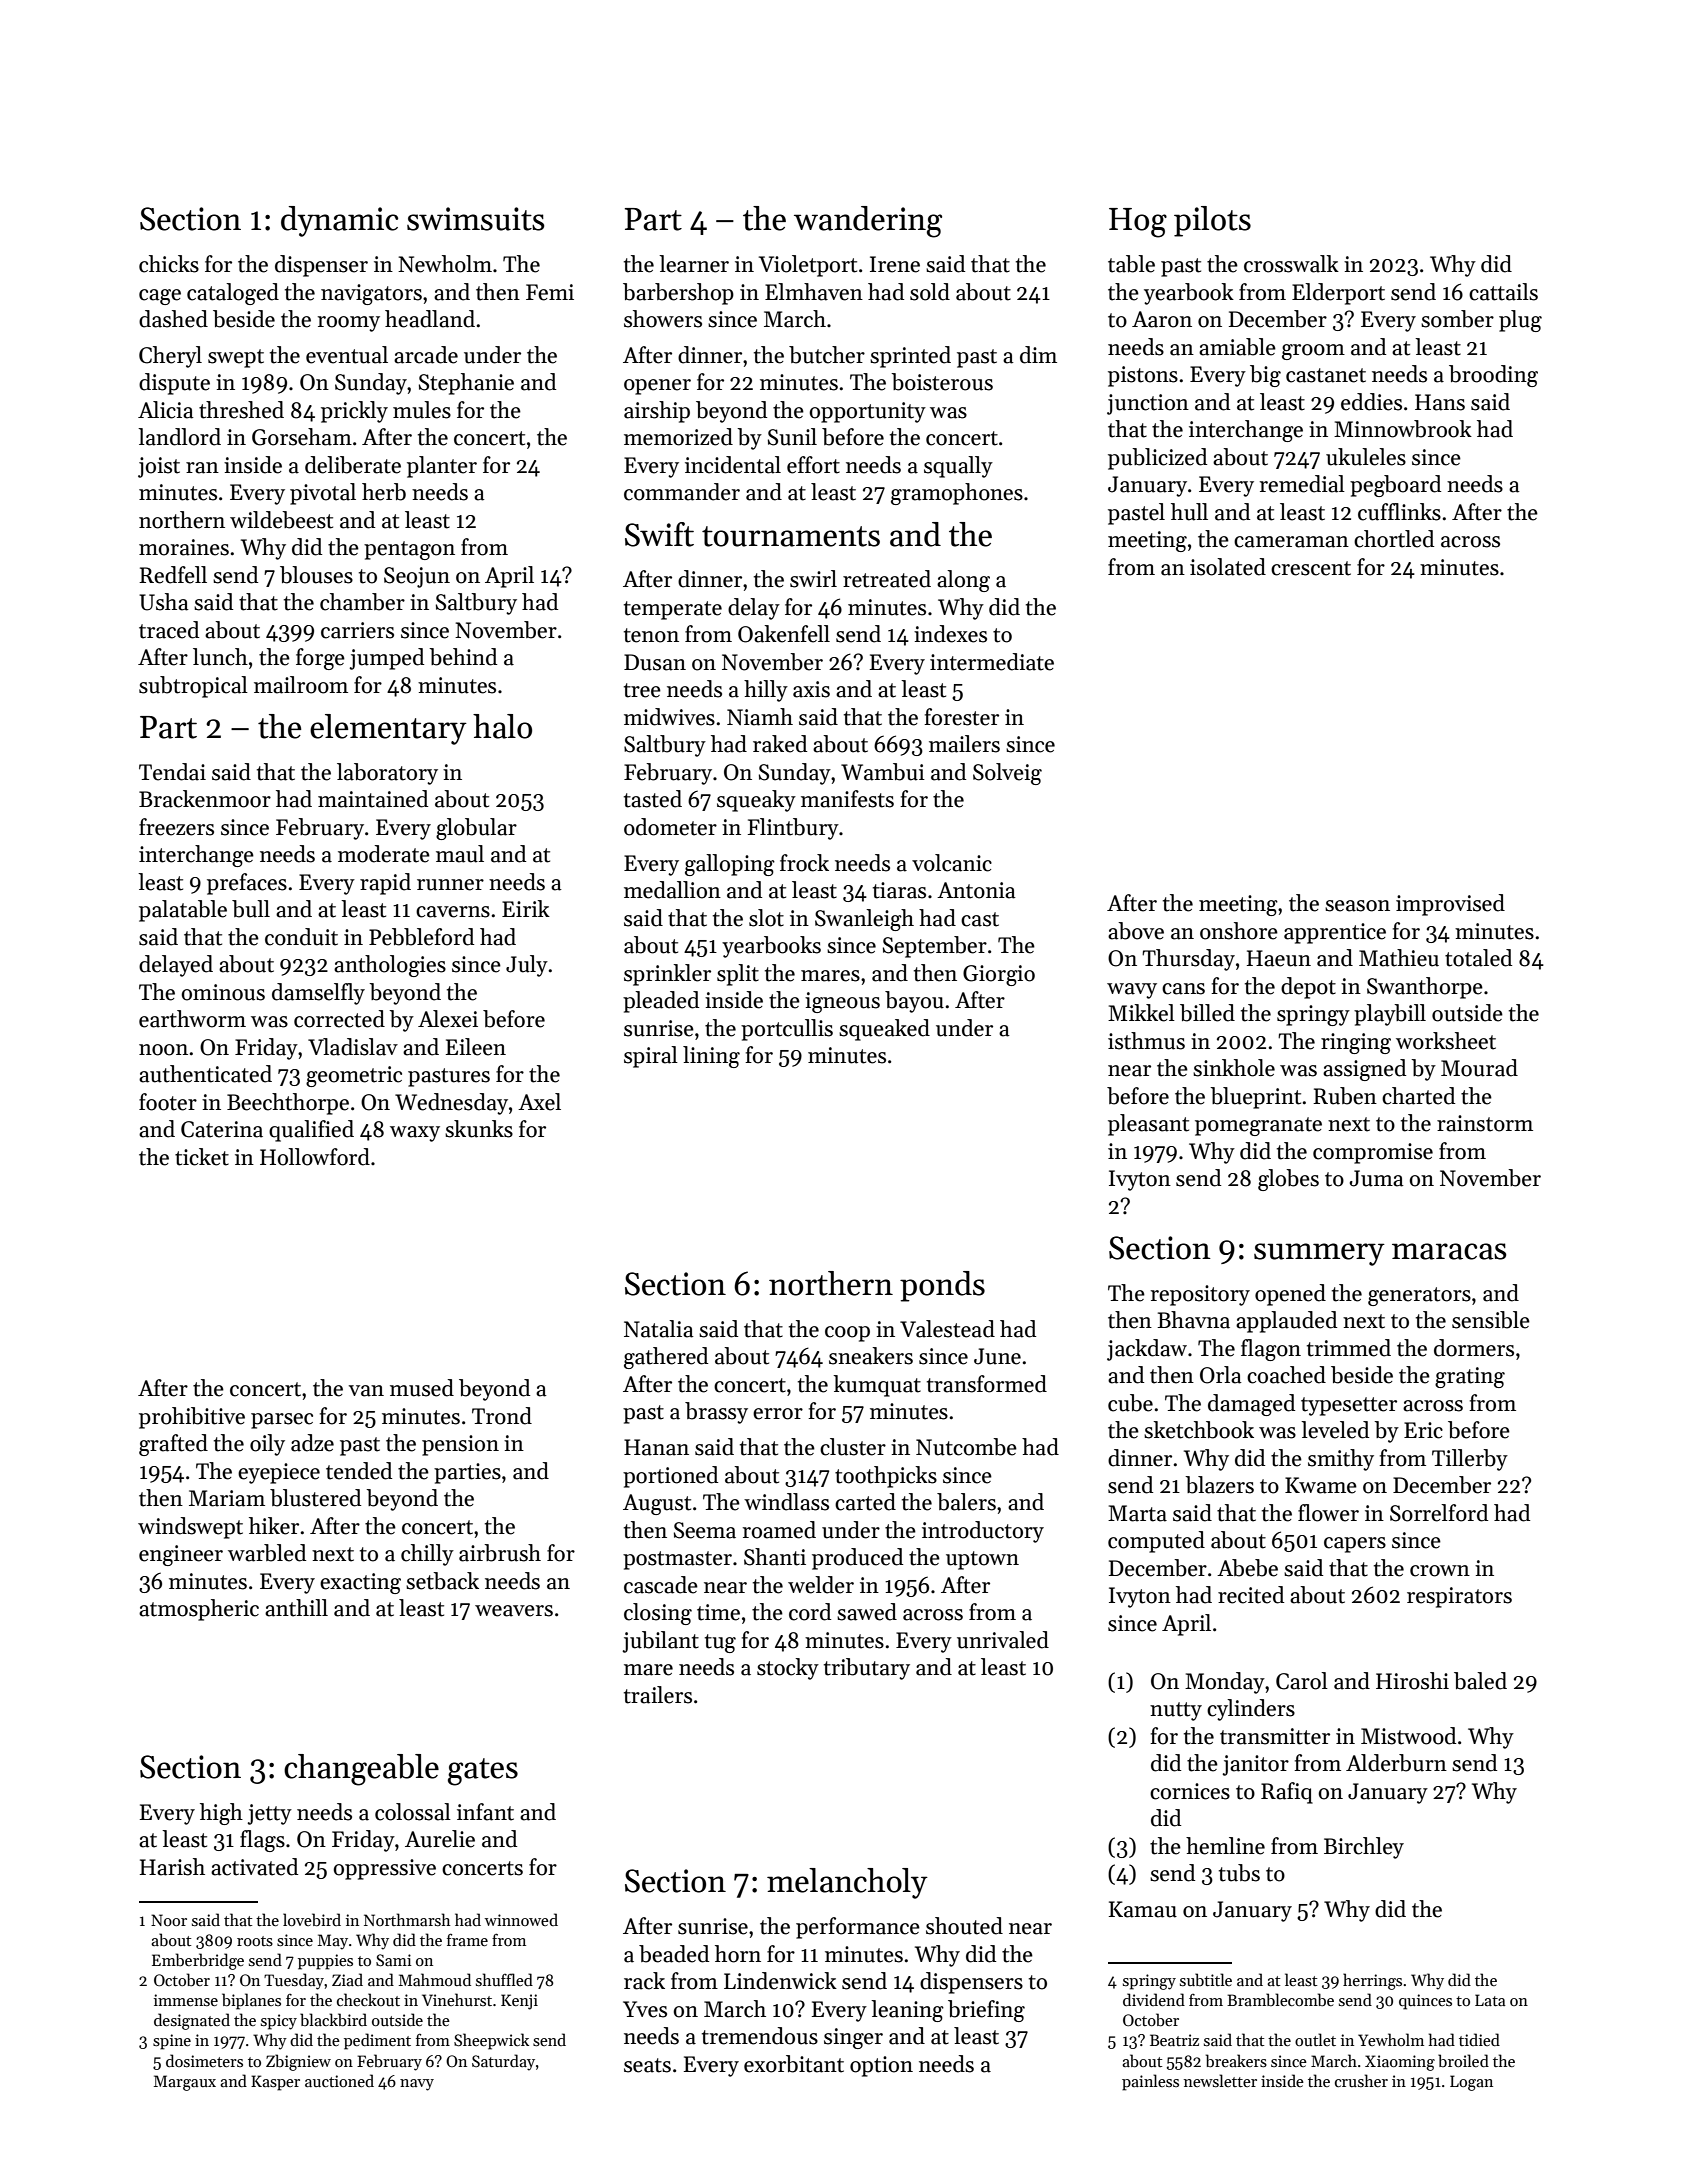  What do you see at coordinates (442, 467) in the page?
I see `planter` at bounding box center [442, 467].
